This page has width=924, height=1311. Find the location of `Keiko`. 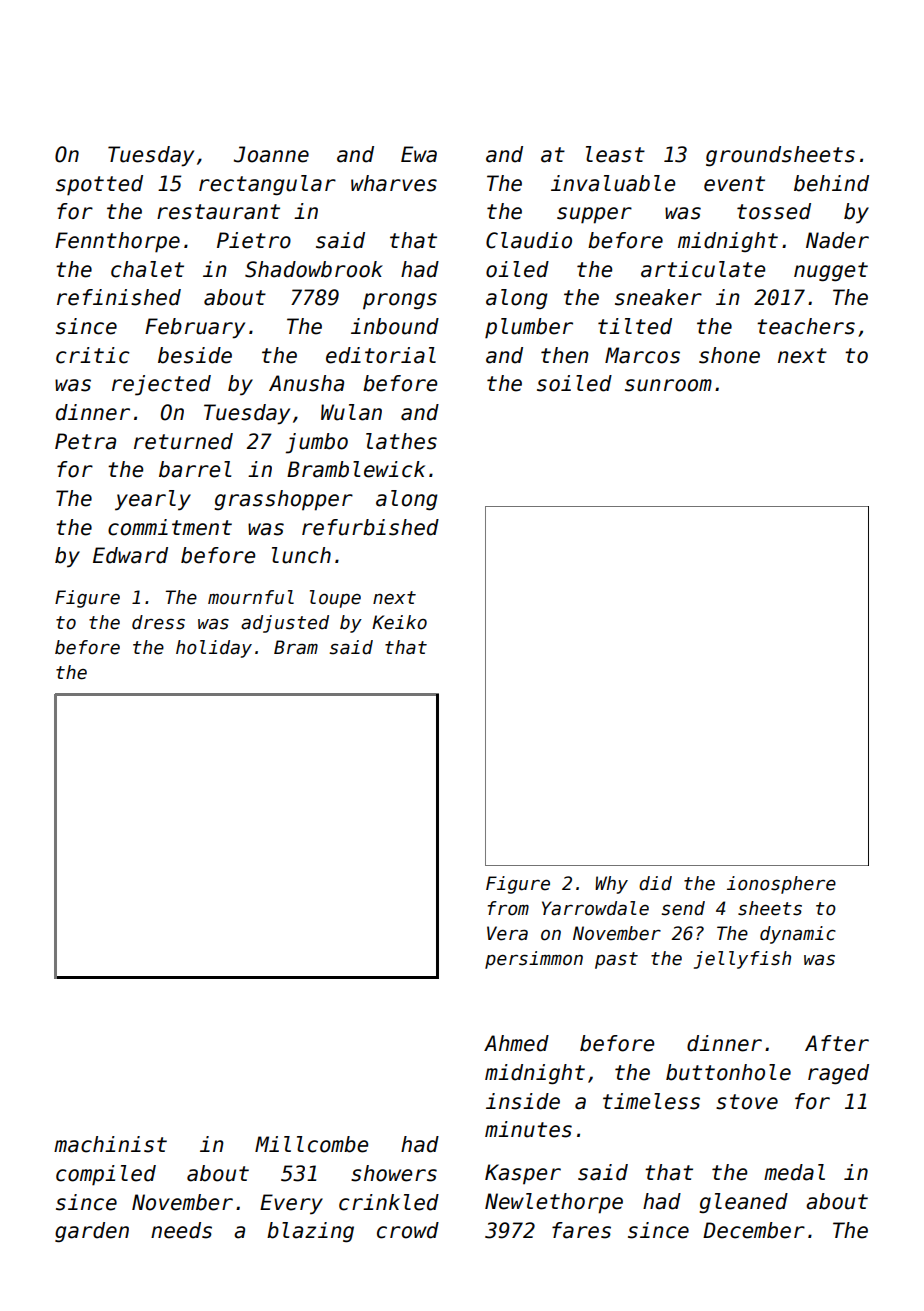

Keiko is located at coordinates (399, 622).
